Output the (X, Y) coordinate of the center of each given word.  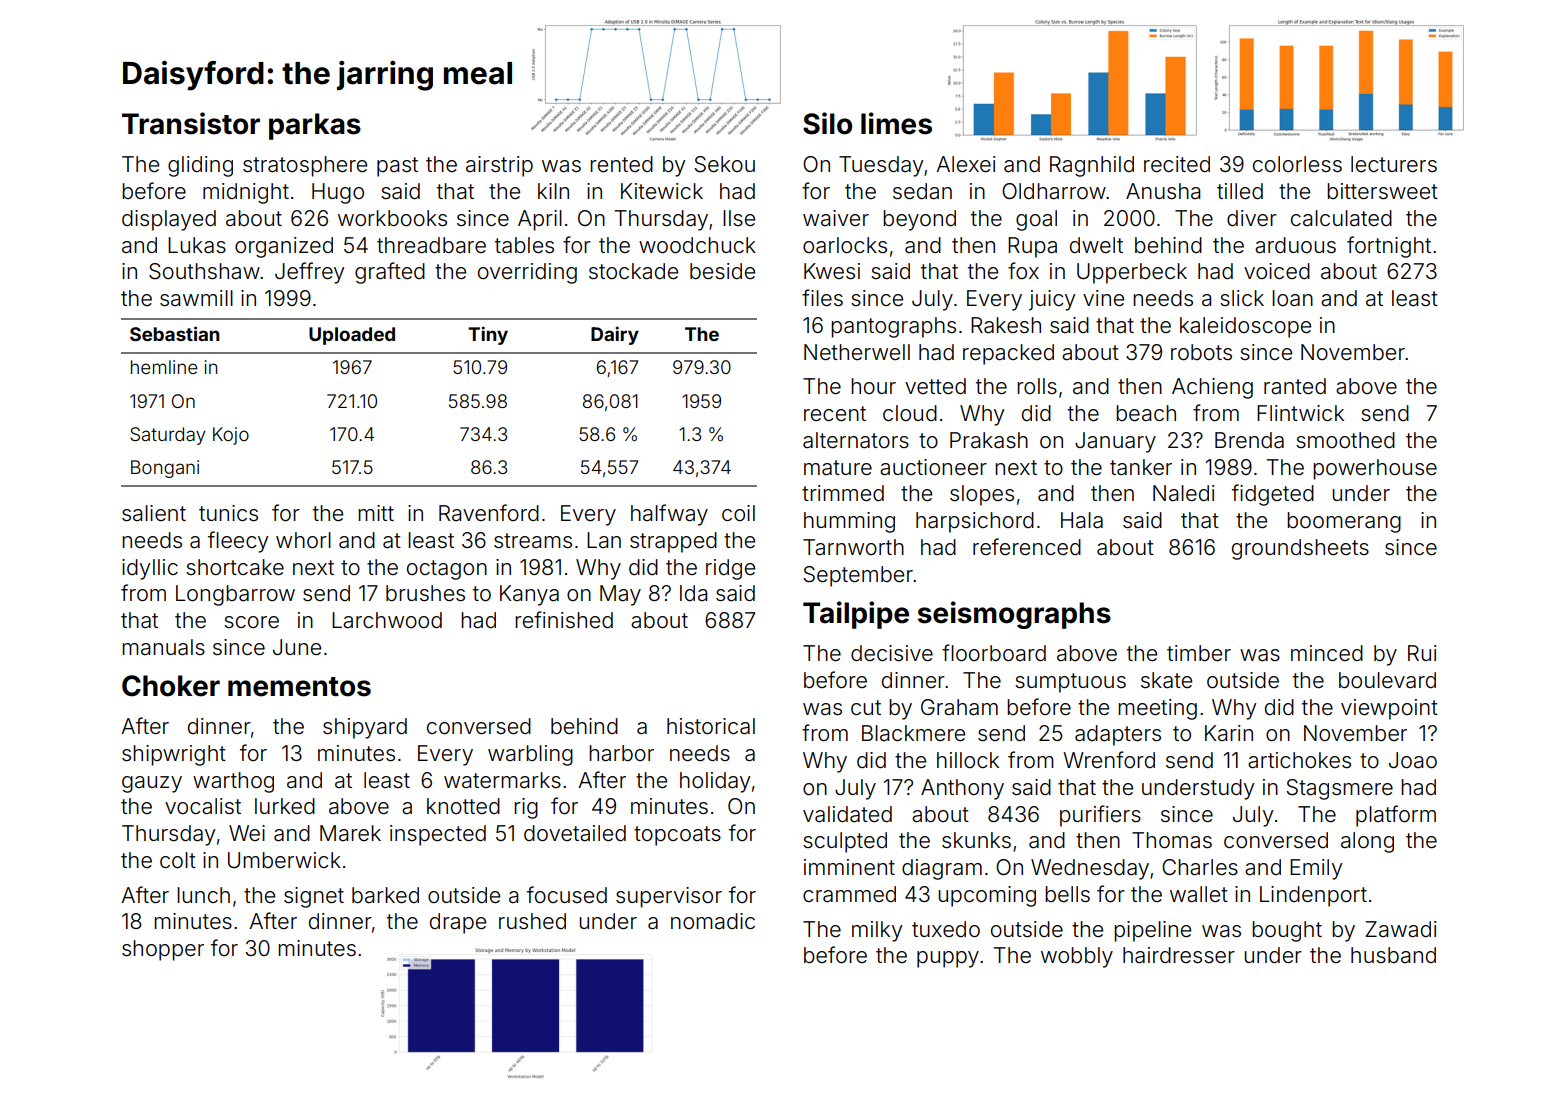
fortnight (1389, 247)
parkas (315, 126)
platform (1396, 816)
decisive (892, 653)
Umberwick (284, 860)
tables (524, 245)
